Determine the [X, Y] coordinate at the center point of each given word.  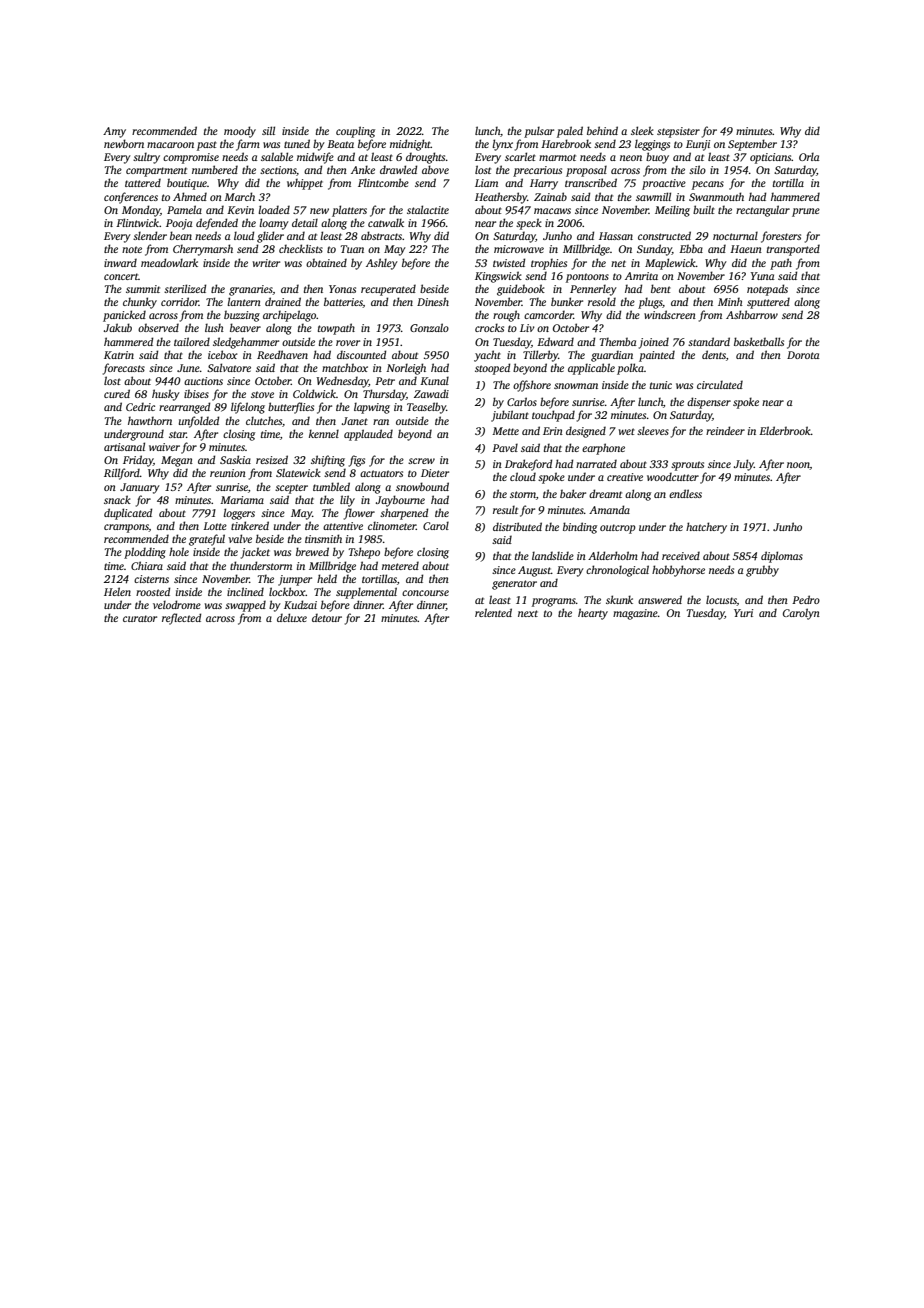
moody [240, 132]
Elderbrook [785, 430]
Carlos [522, 401]
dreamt [605, 493]
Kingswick [498, 277]
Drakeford [528, 465]
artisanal [124, 446]
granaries [251, 290]
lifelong [248, 408]
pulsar [539, 132]
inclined [245, 591]
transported [793, 250]
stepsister [678, 132]
